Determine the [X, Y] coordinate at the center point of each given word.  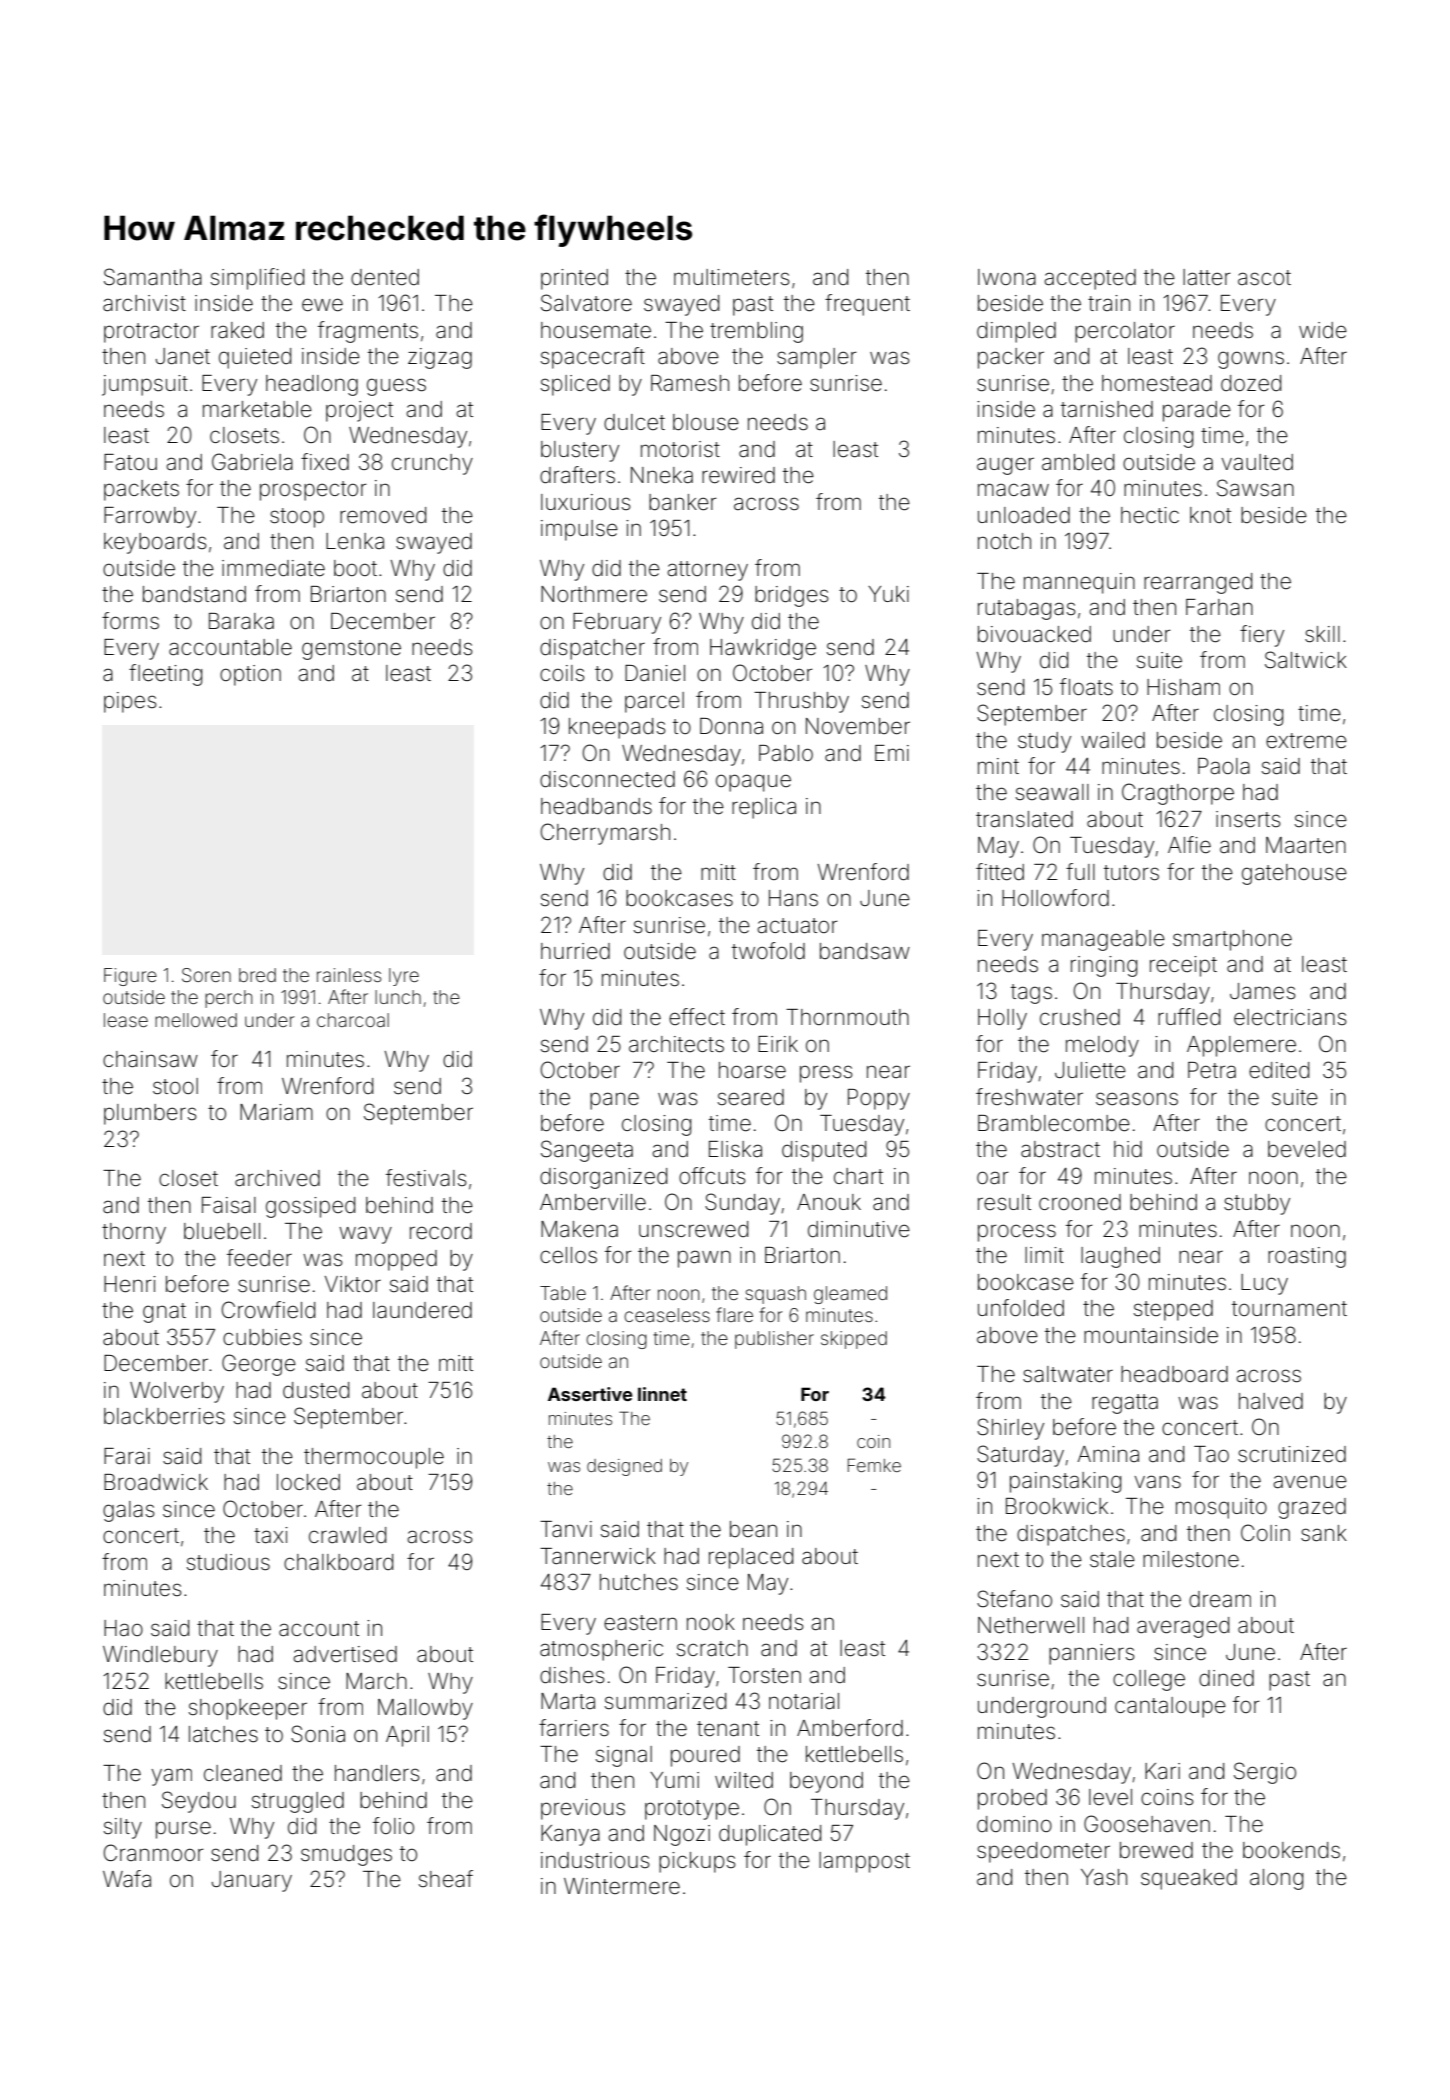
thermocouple [374, 1458]
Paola [1224, 766]
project [359, 411]
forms [130, 621]
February [617, 623]
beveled [1307, 1149]
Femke [874, 1465]
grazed [1312, 1508]
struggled [298, 1802]
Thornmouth [847, 1017]
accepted [1090, 279]
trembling [756, 332]
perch [229, 999]
